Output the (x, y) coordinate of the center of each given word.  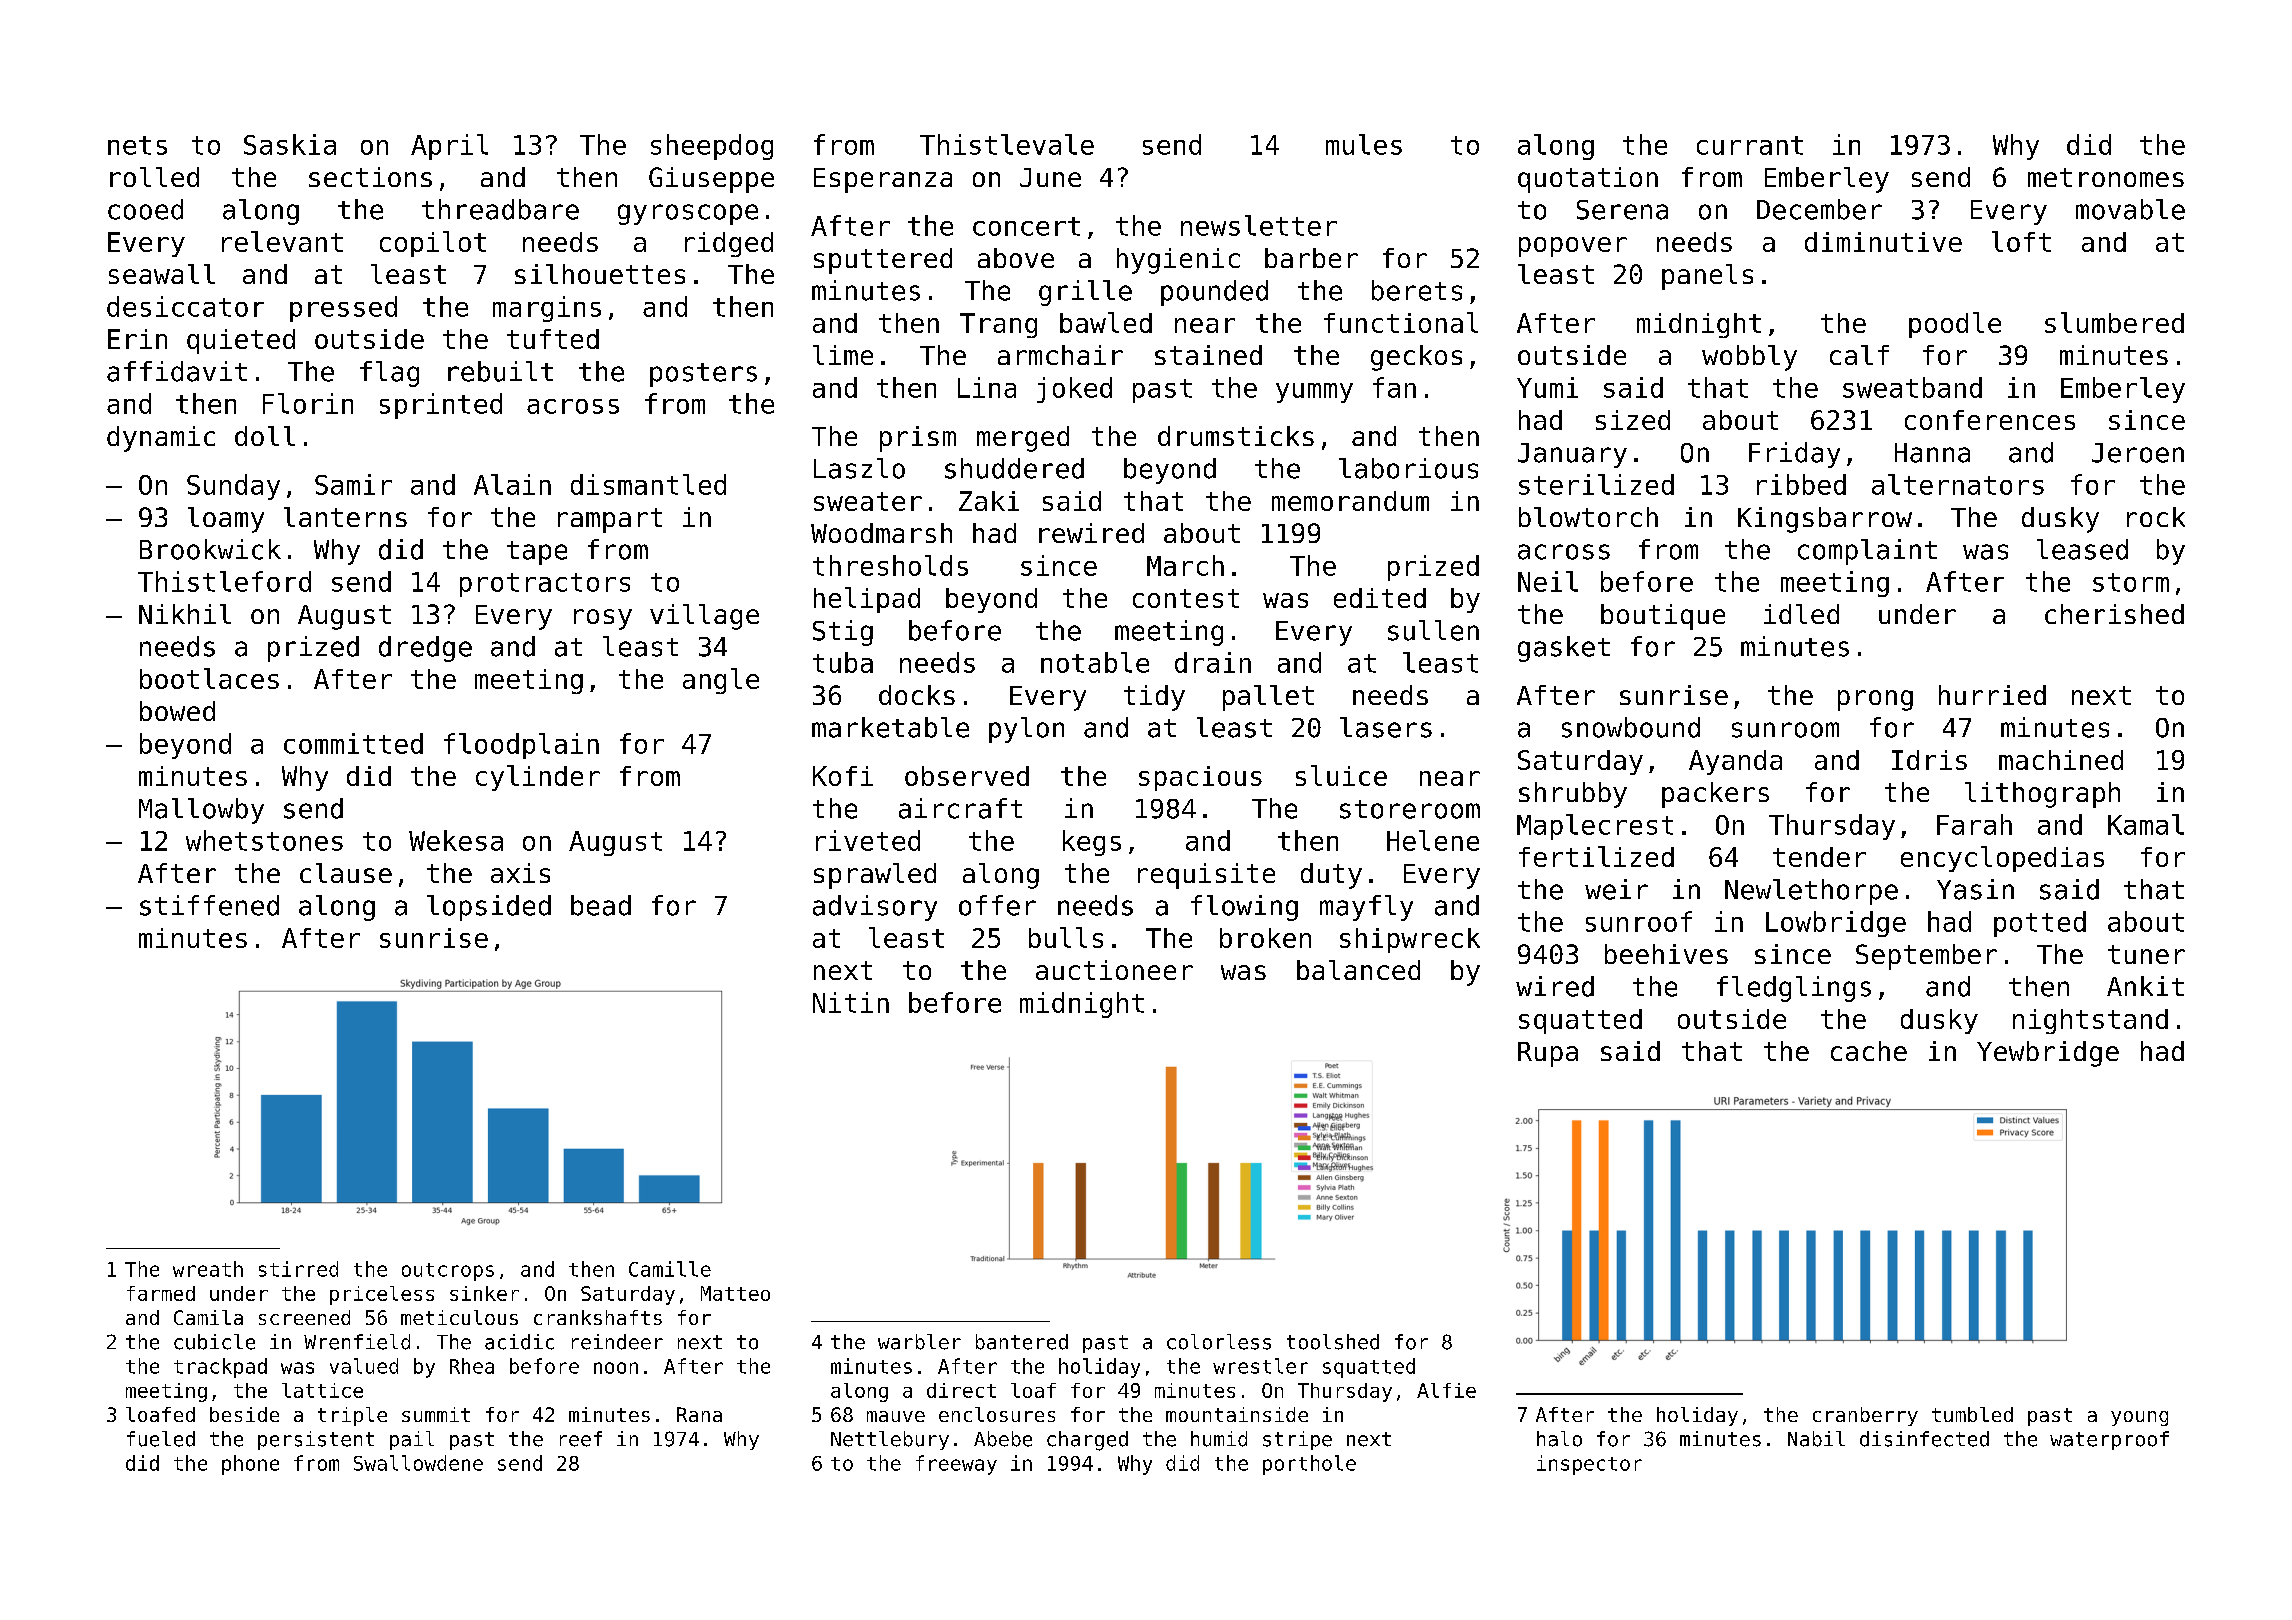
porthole (1309, 1465)
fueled (161, 1439)
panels (1707, 277)
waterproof (2109, 1440)
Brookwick (210, 549)
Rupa (1548, 1054)
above (1016, 258)
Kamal (2146, 824)
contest (1186, 598)
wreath (208, 1269)
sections (370, 177)
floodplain (521, 746)
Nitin (851, 1002)
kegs (1092, 843)
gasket (1564, 649)
